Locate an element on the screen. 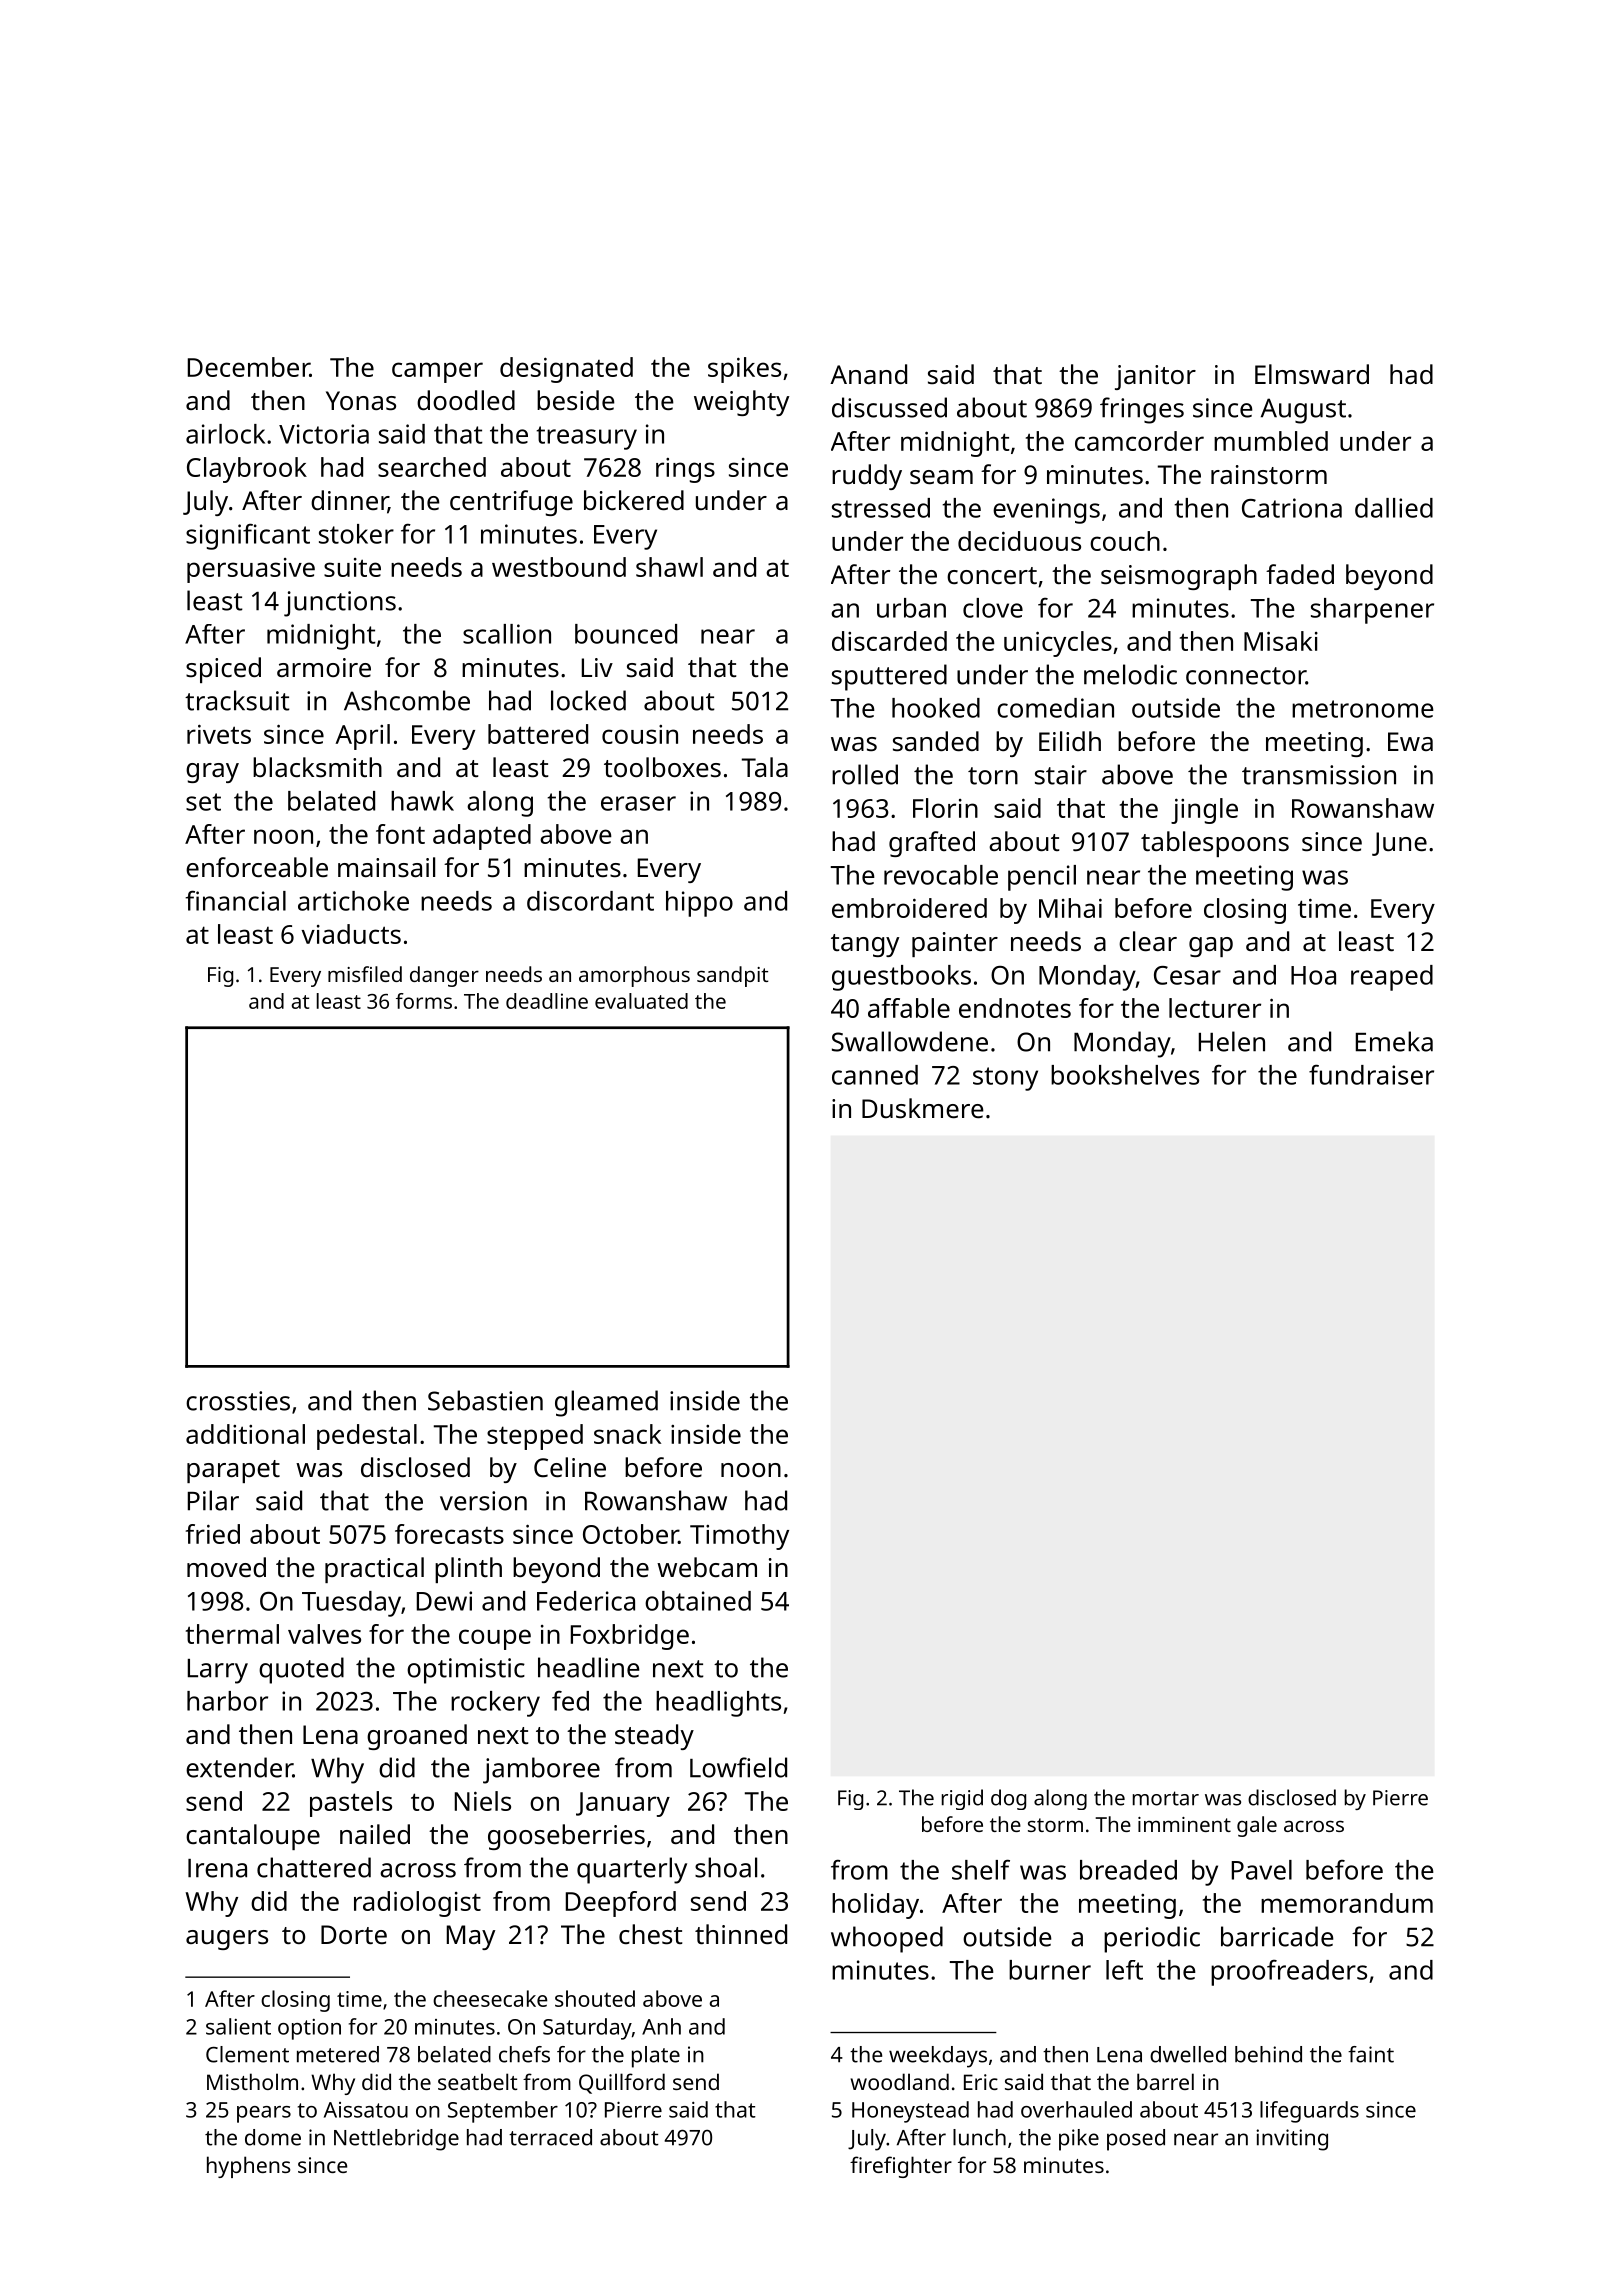 This screenshot has width=1620, height=2292. Nettlebridge is located at coordinates (396, 2140).
